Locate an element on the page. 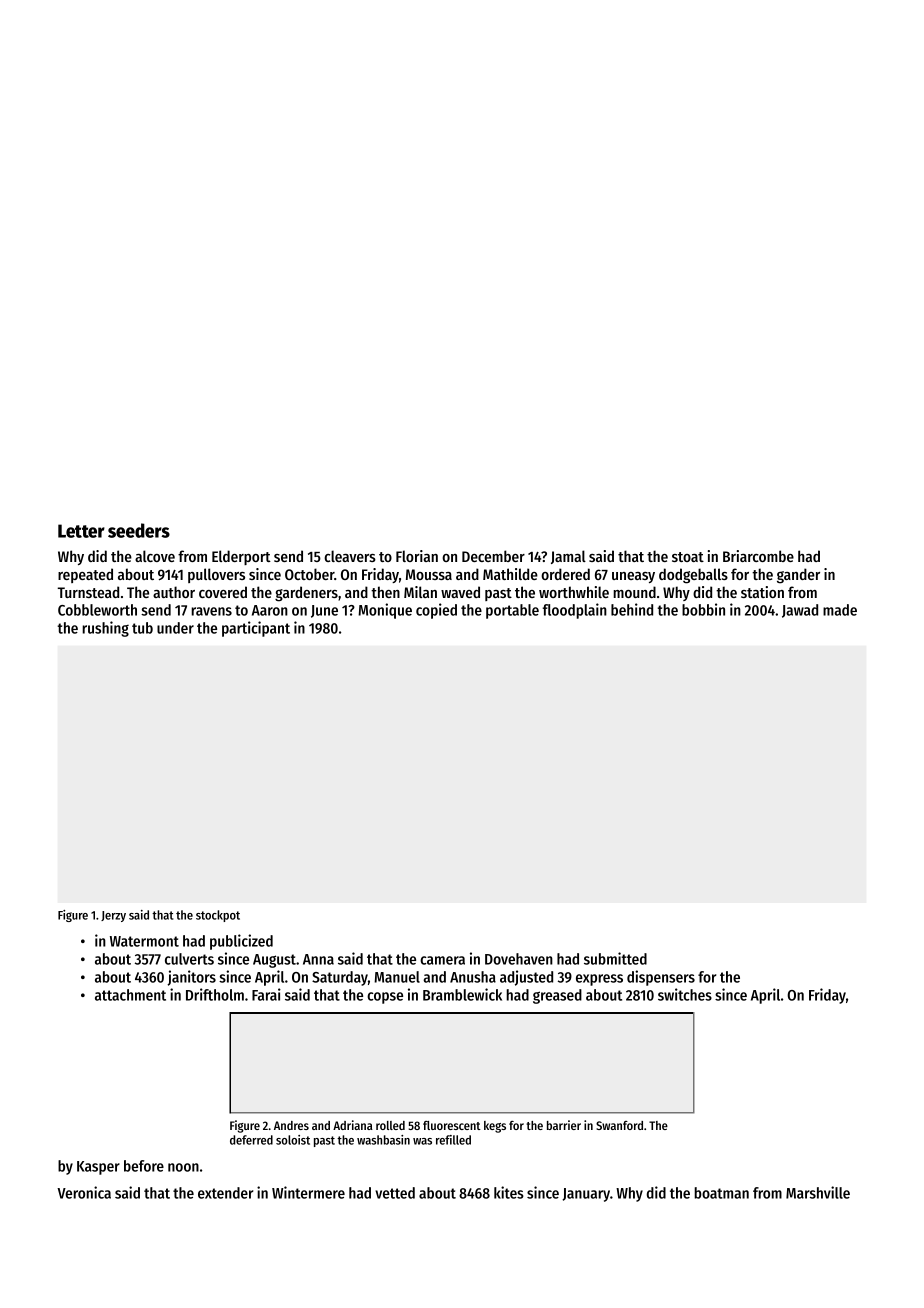  submitted is located at coordinates (615, 958).
